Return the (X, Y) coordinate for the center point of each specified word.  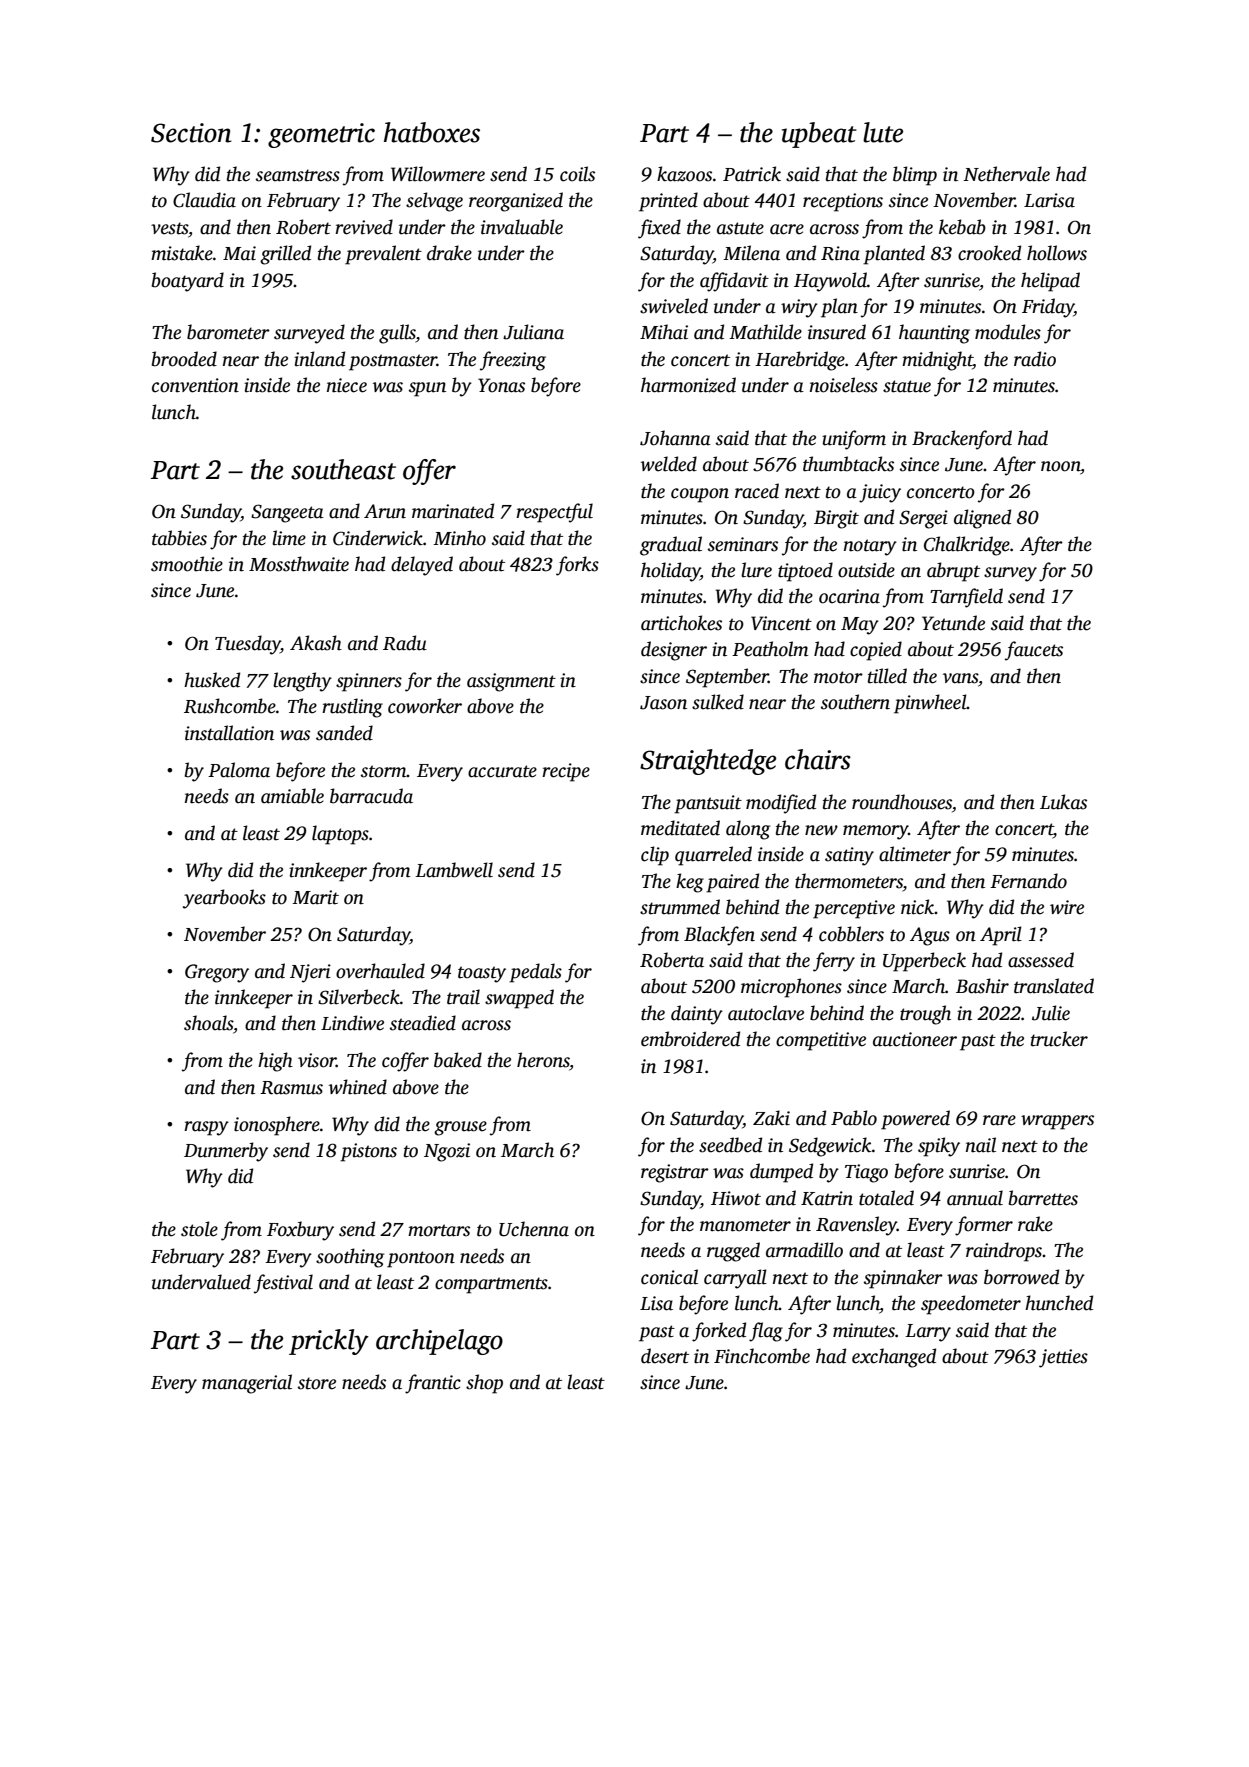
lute (883, 132)
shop (484, 1384)
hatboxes (432, 132)
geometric (321, 135)
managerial (247, 1384)
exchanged (894, 1358)
